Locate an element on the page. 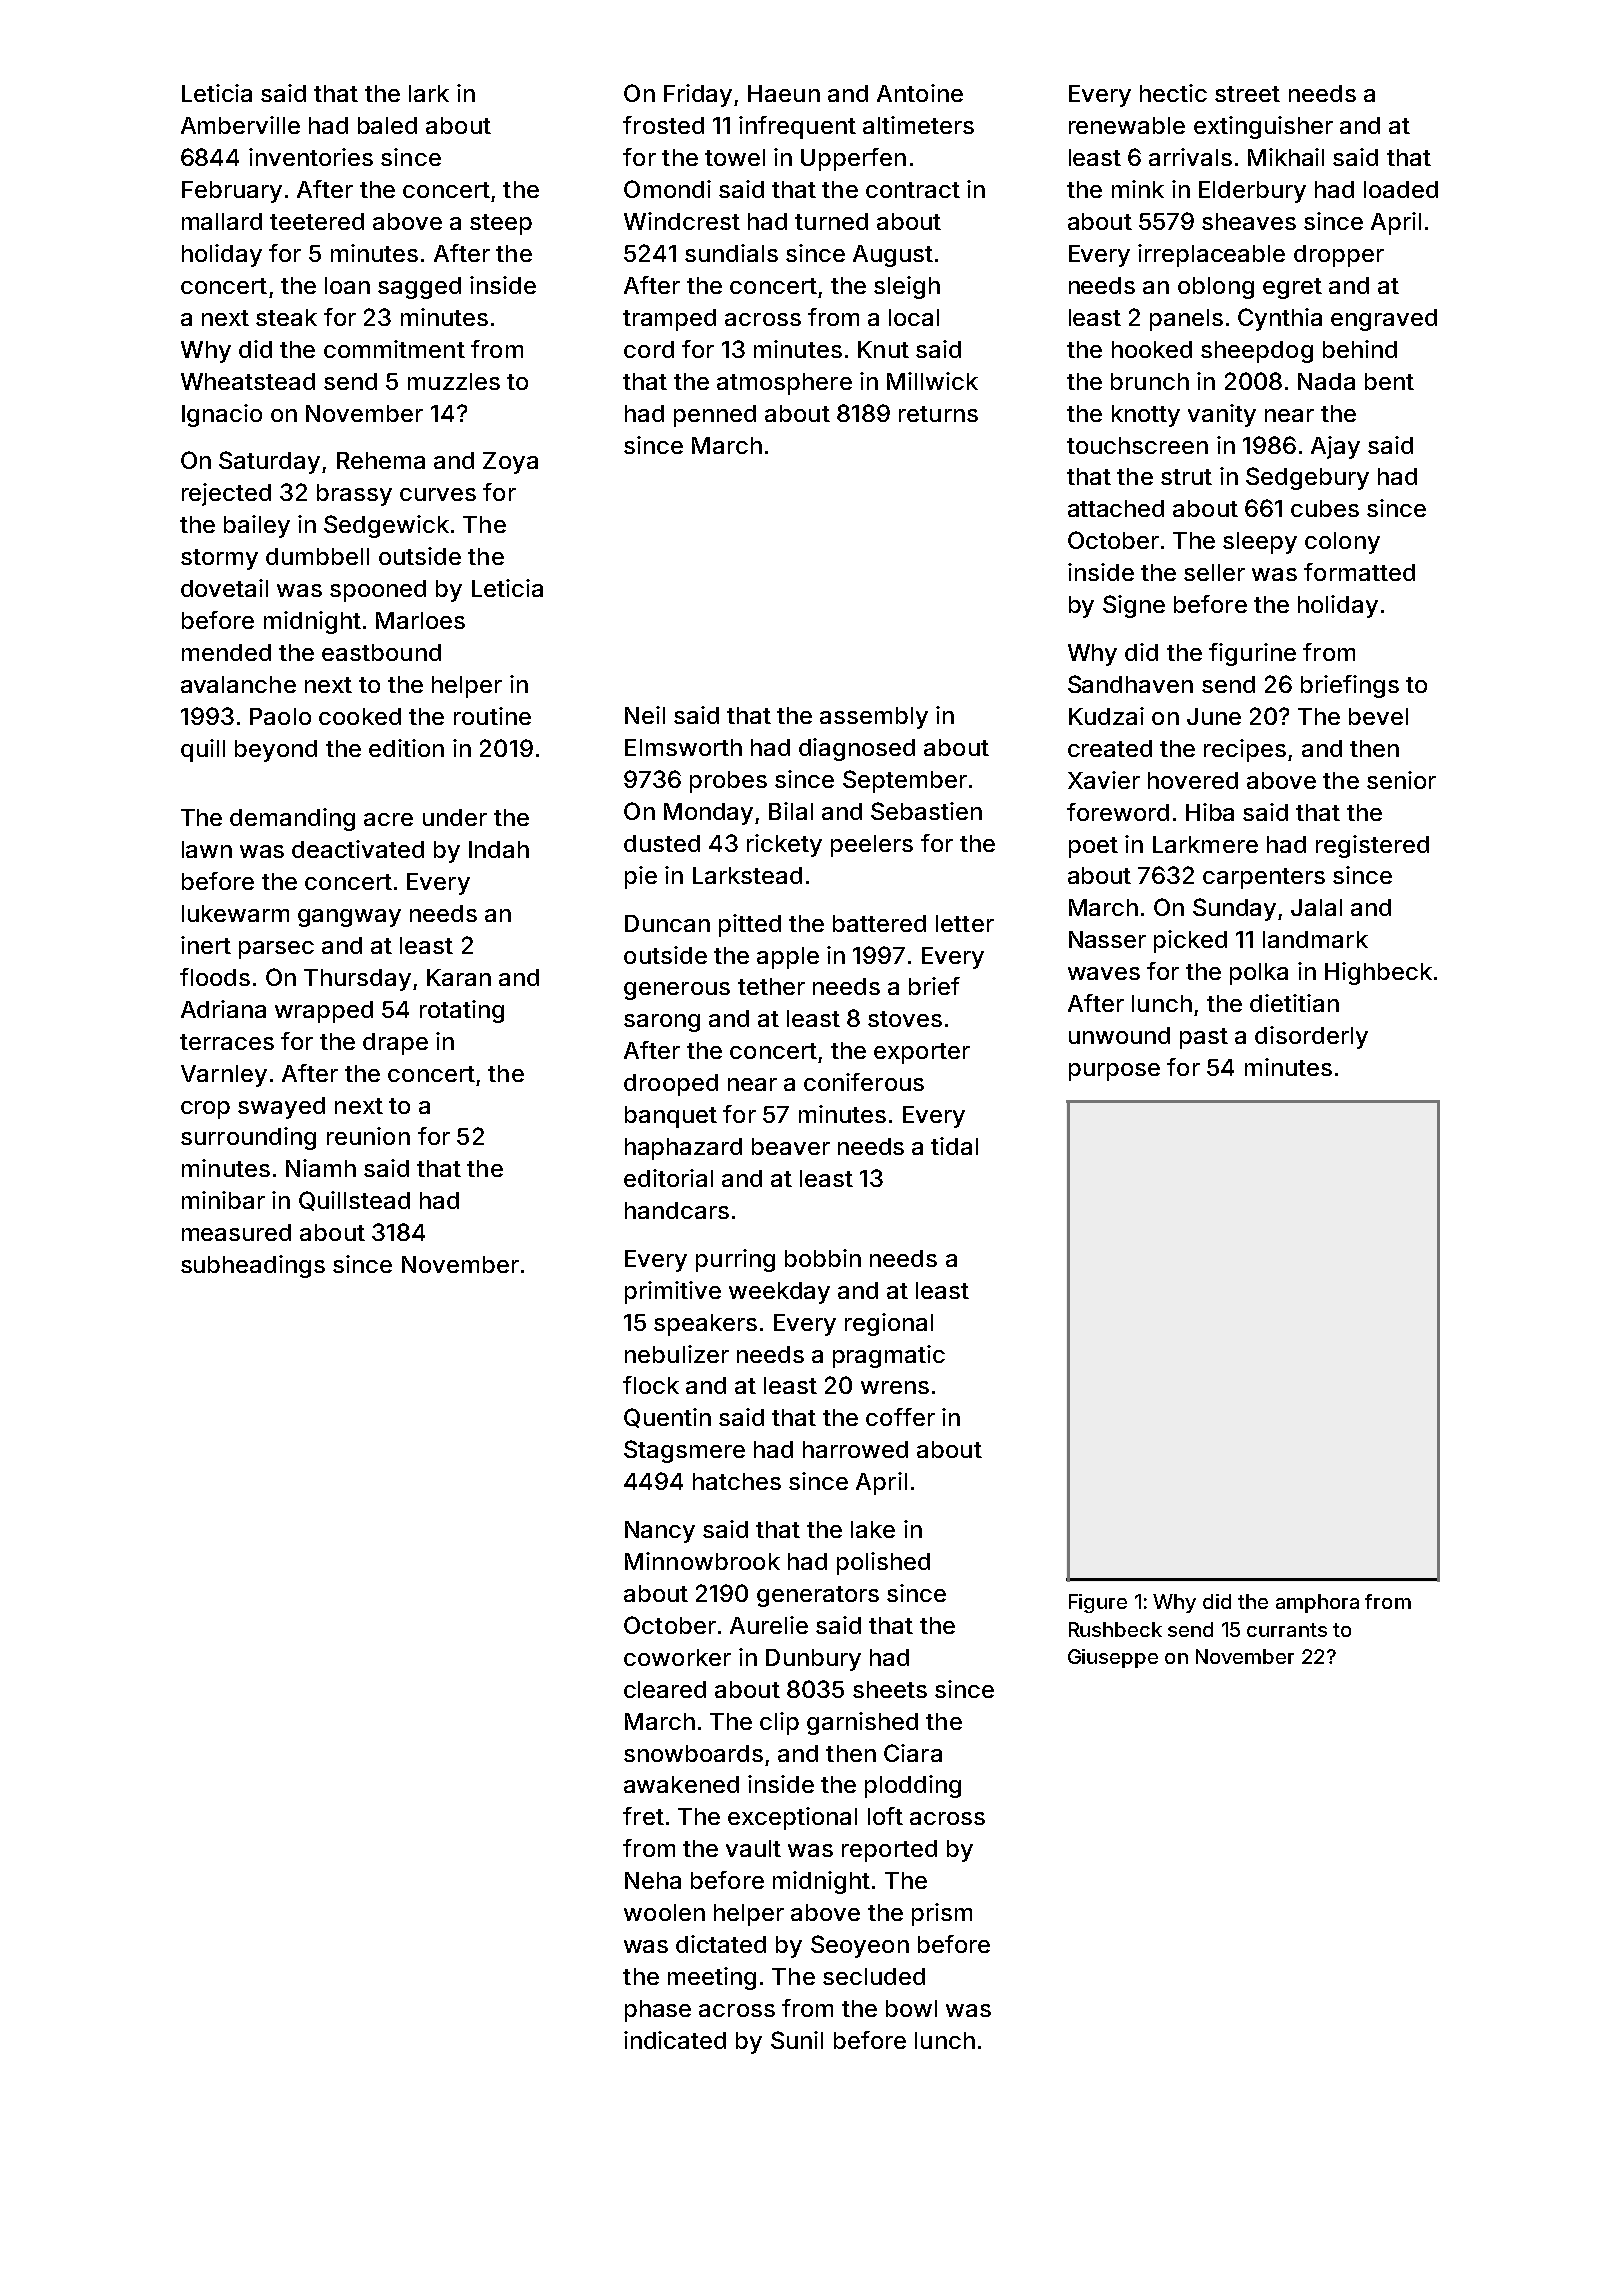 Image resolution: width=1620 pixels, height=2292 pixels. baled is located at coordinates (387, 125).
